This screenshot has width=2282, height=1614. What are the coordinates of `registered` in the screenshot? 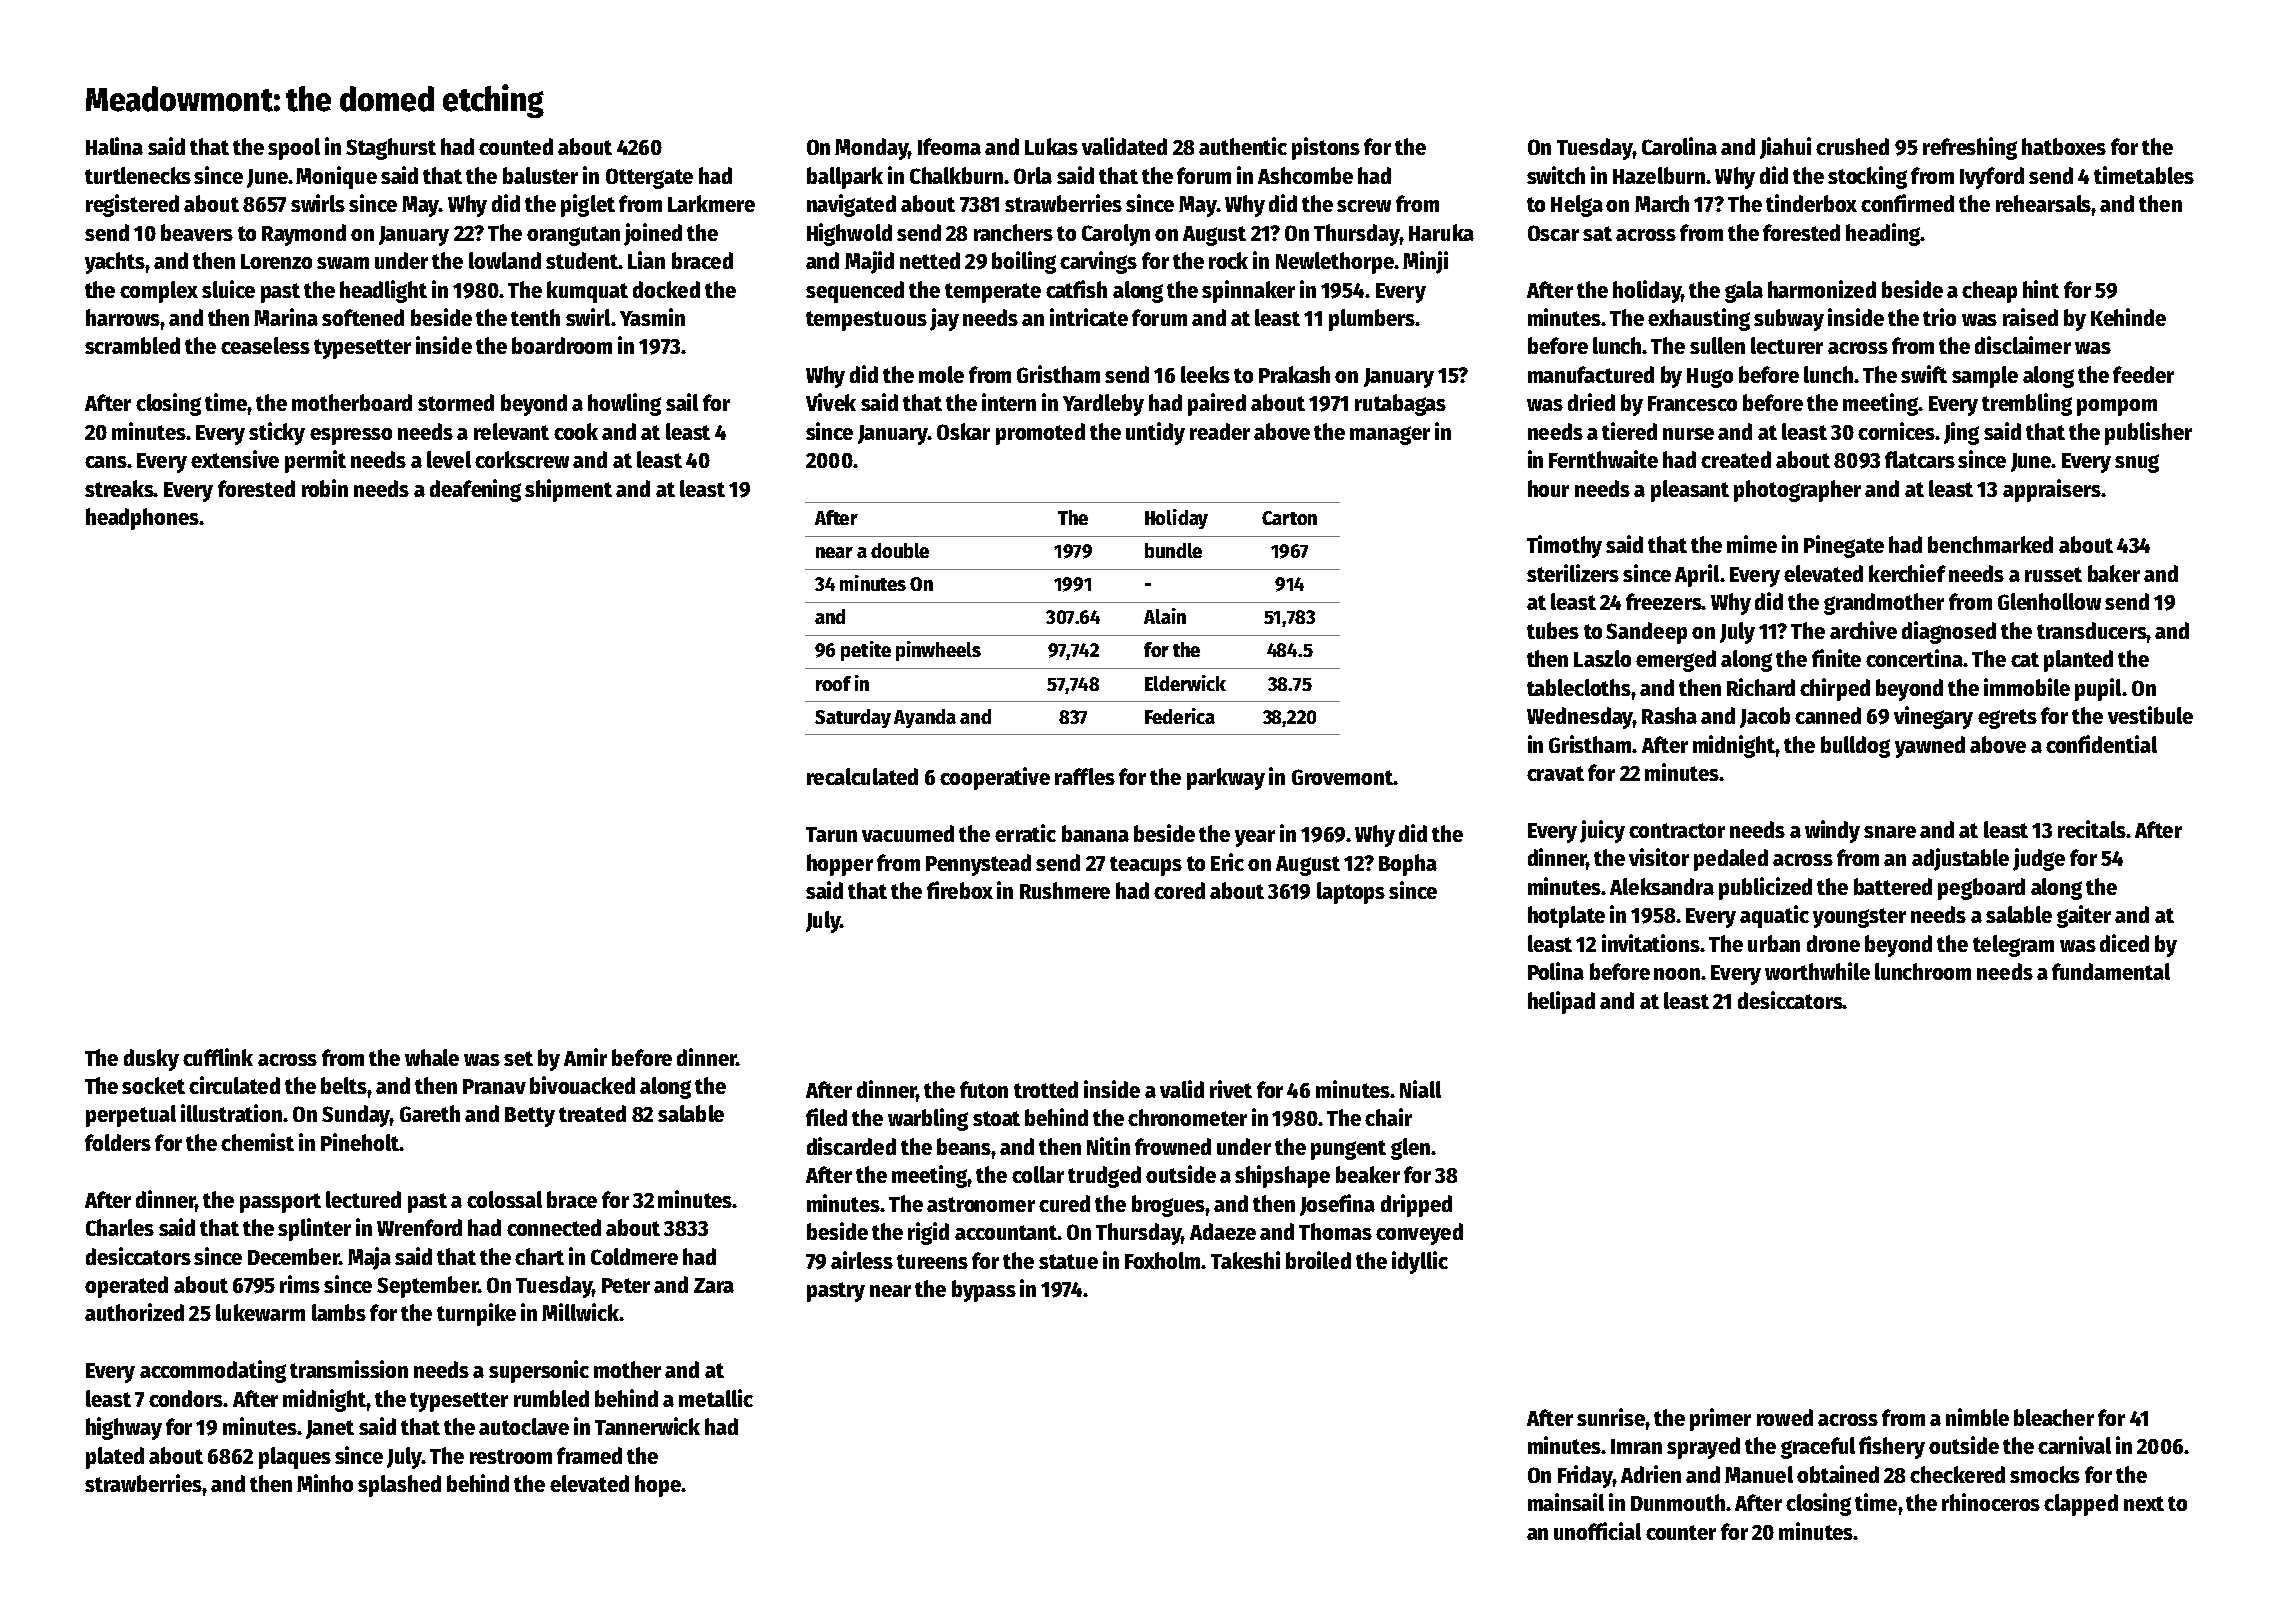 It's located at (132, 205).
